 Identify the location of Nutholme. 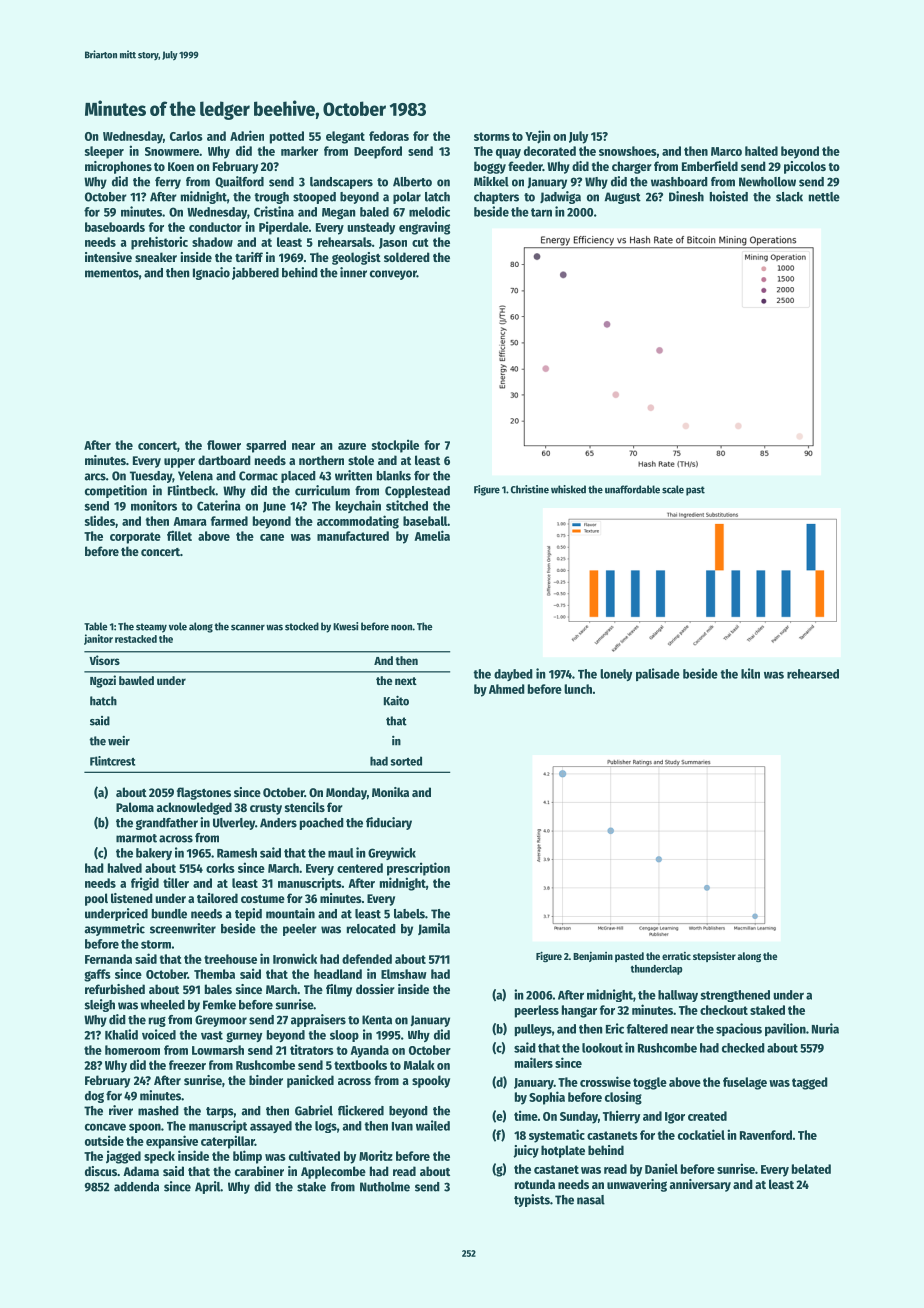
(385, 1187).
